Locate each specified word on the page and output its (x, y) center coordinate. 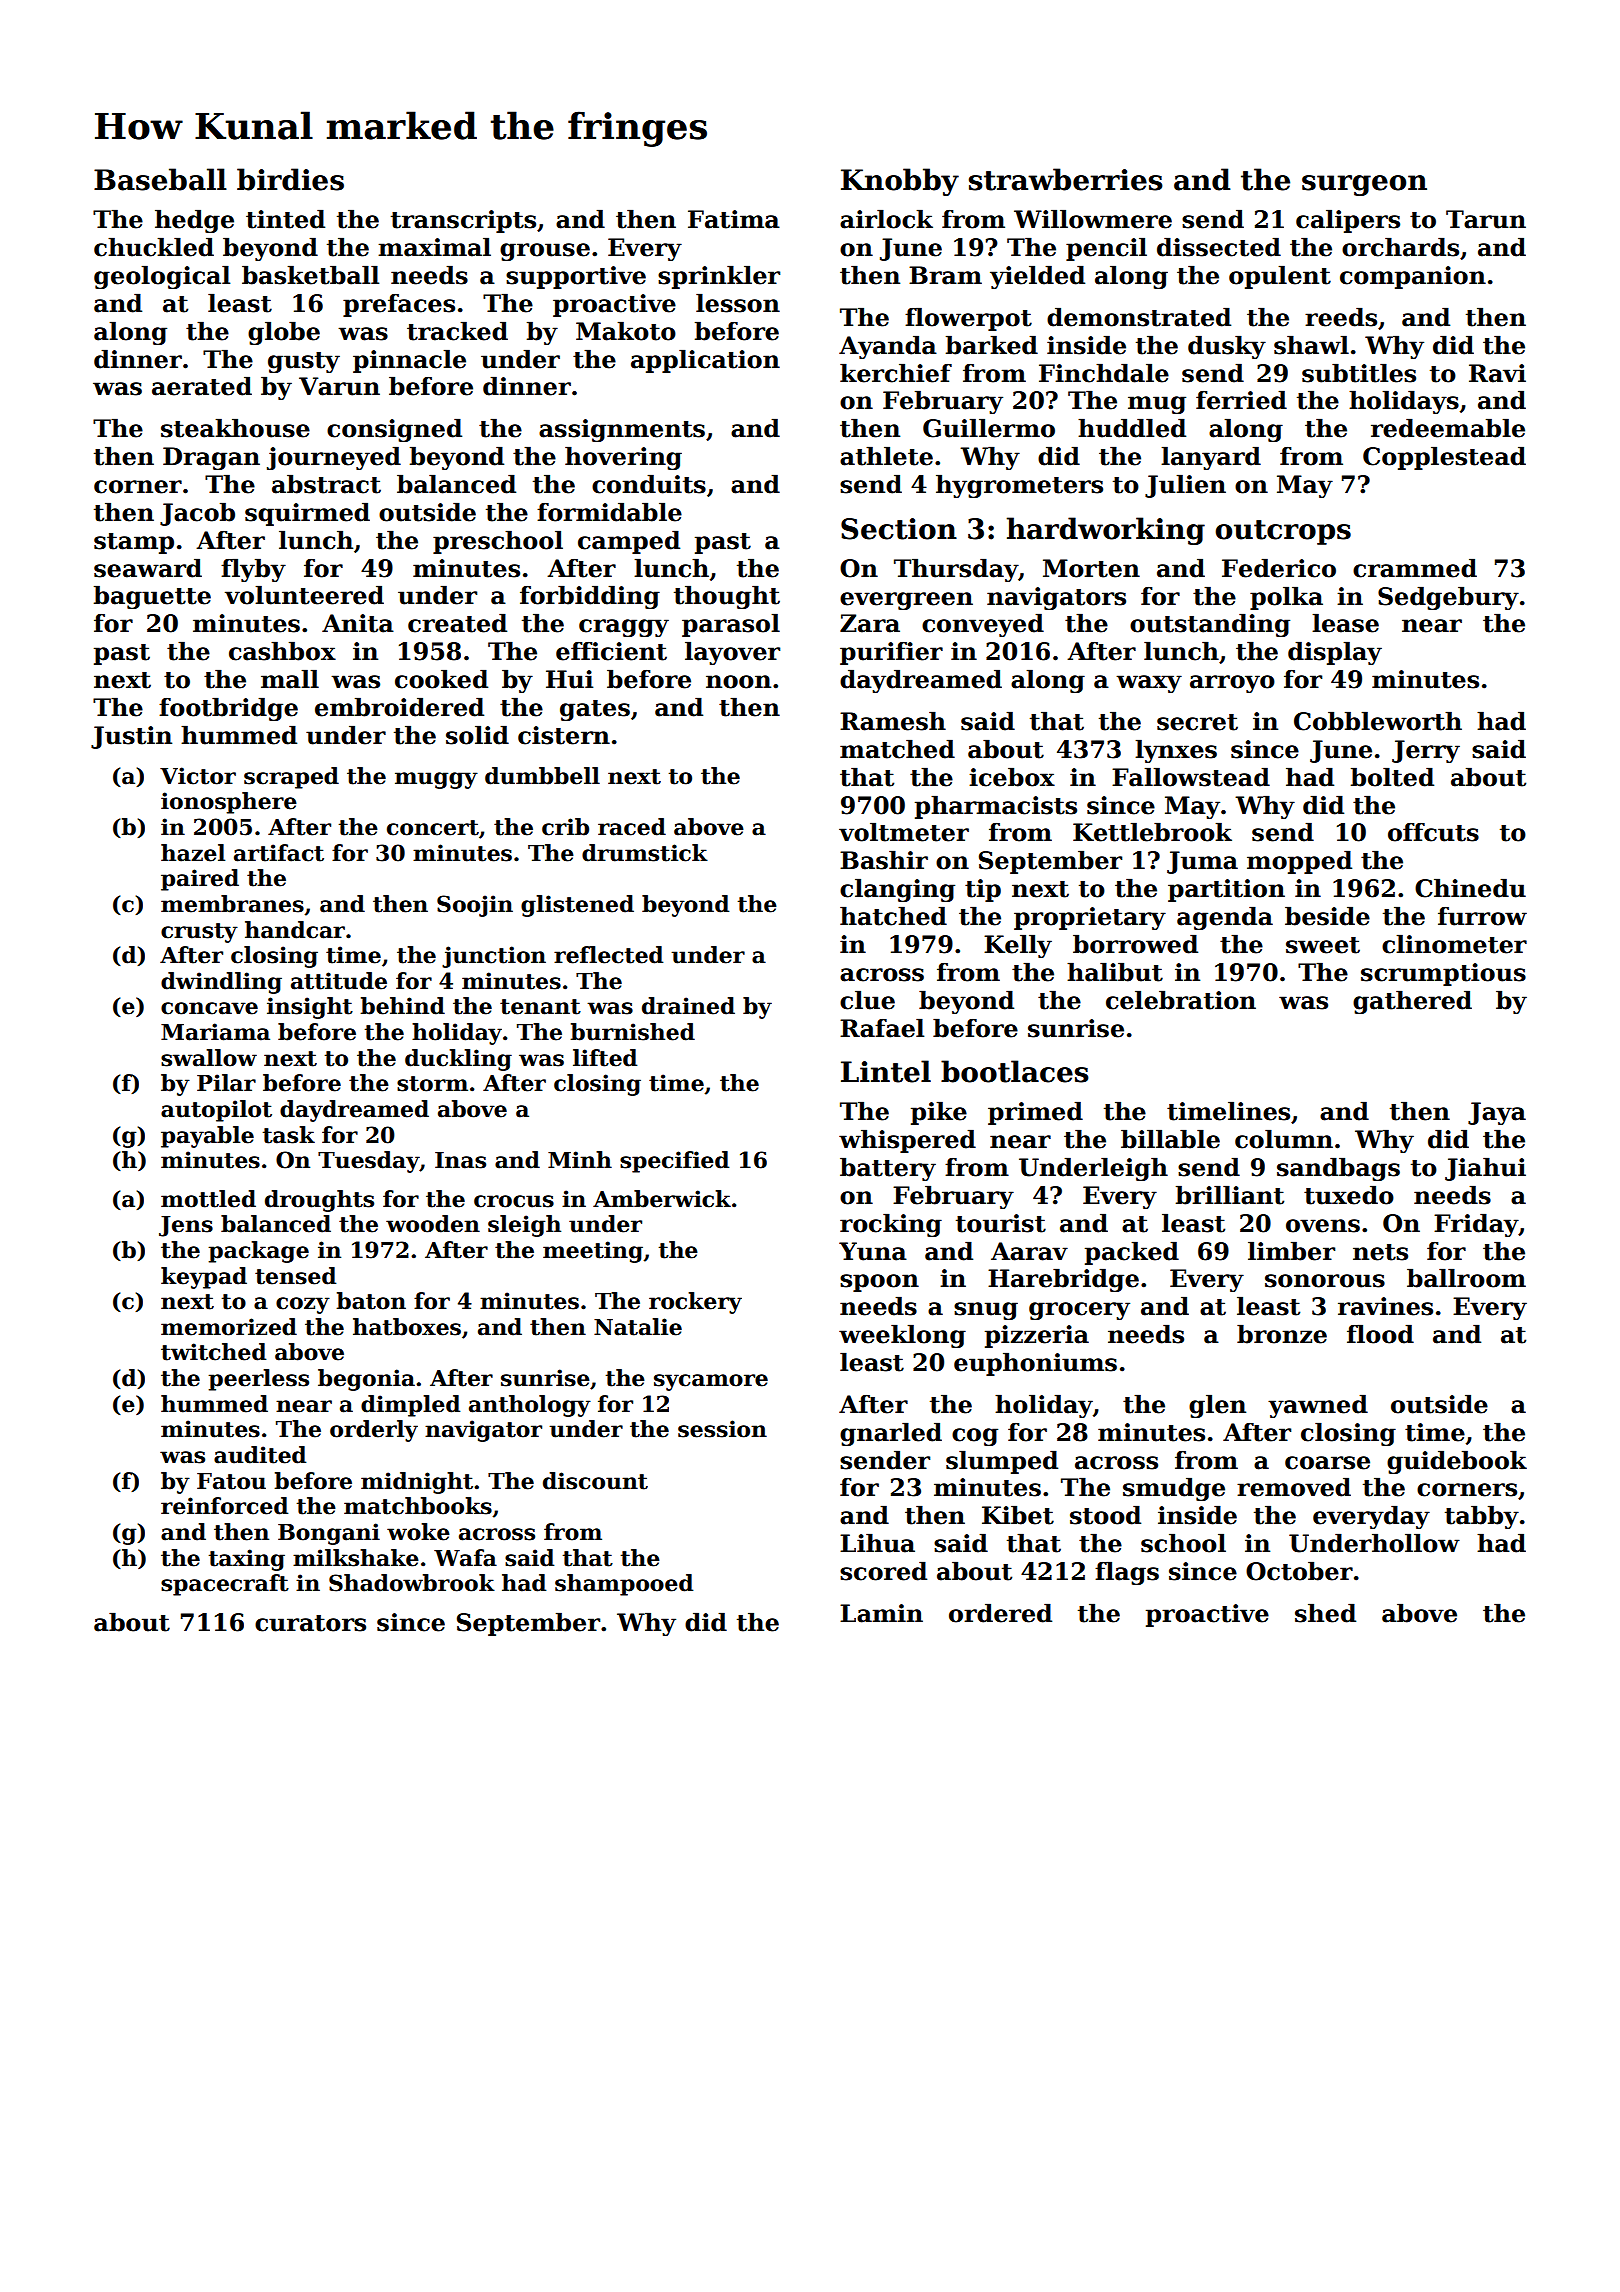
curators (310, 1623)
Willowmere (1093, 219)
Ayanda (888, 347)
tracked (457, 331)
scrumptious (1443, 974)
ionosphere (229, 803)
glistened (577, 906)
